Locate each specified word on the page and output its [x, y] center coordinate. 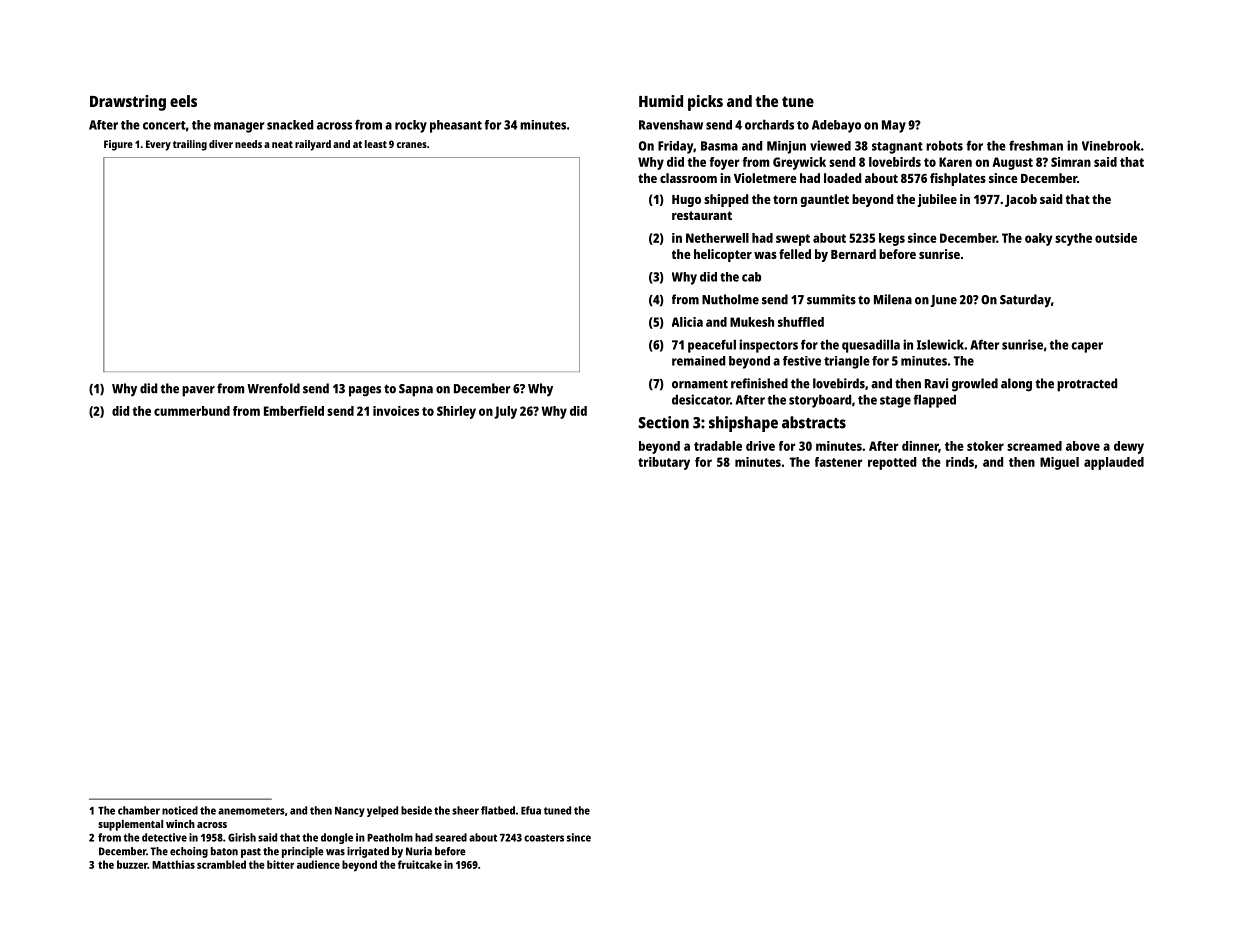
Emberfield [294, 411]
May [894, 126]
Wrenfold [273, 388]
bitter [280, 864]
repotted [892, 463]
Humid [661, 101]
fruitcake [420, 864]
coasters [544, 838]
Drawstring [128, 103]
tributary [664, 463]
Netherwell [717, 238]
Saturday [1025, 301]
